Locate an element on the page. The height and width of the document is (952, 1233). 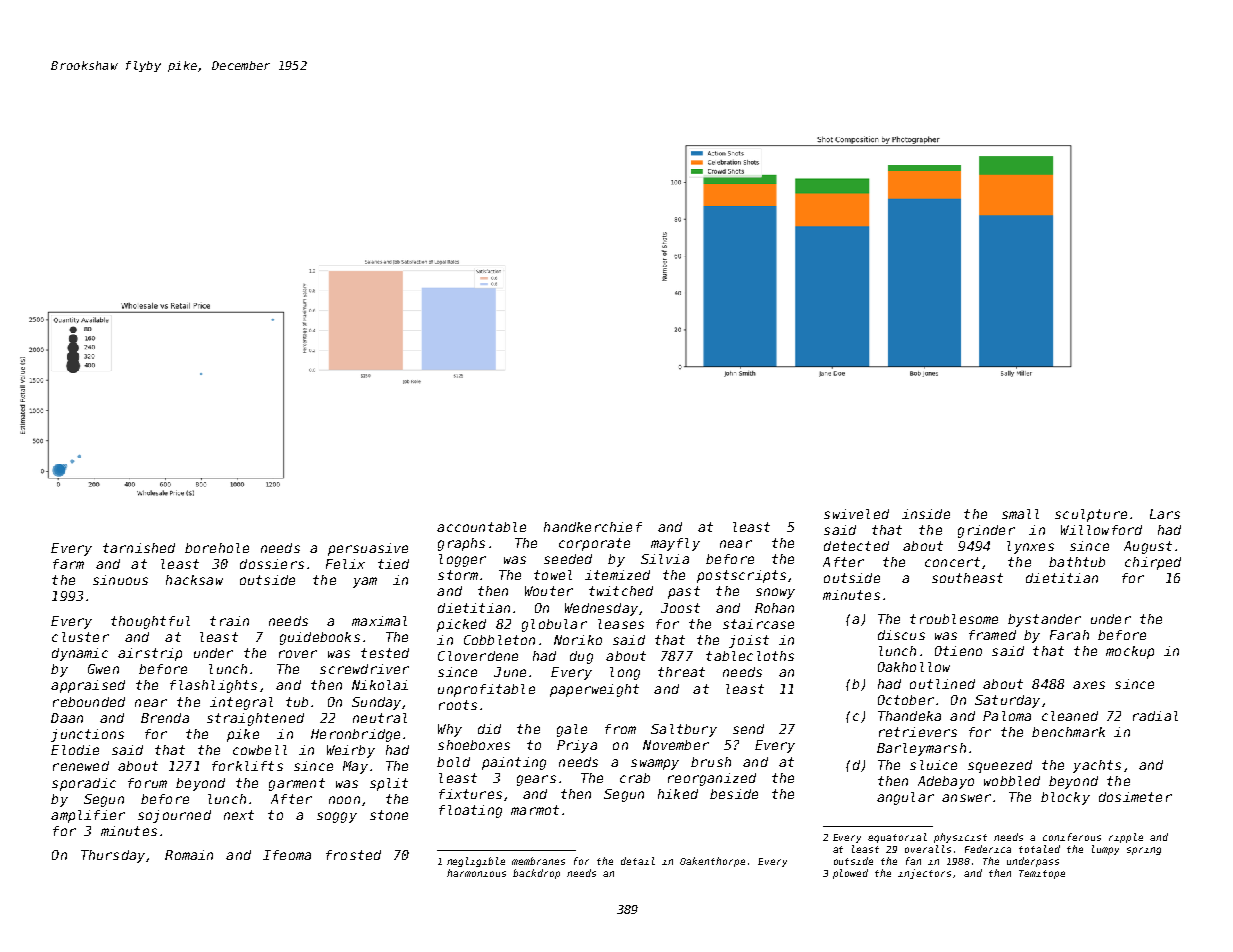
towel is located at coordinates (553, 575).
